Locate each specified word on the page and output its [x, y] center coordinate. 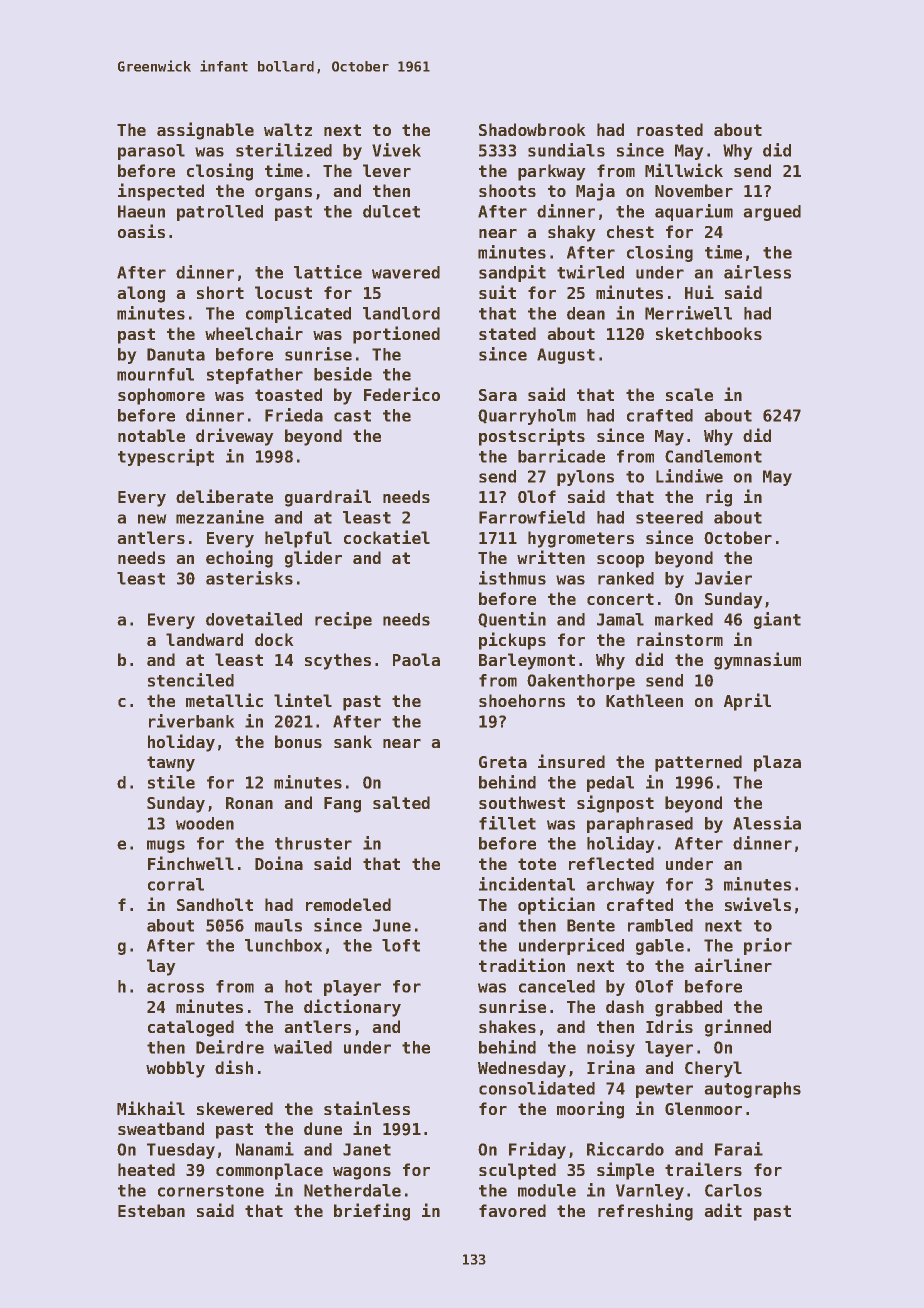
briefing [372, 1212]
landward [204, 639]
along [141, 294]
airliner [733, 965]
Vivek [396, 150]
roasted [670, 129]
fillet [507, 823]
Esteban [151, 1210]
